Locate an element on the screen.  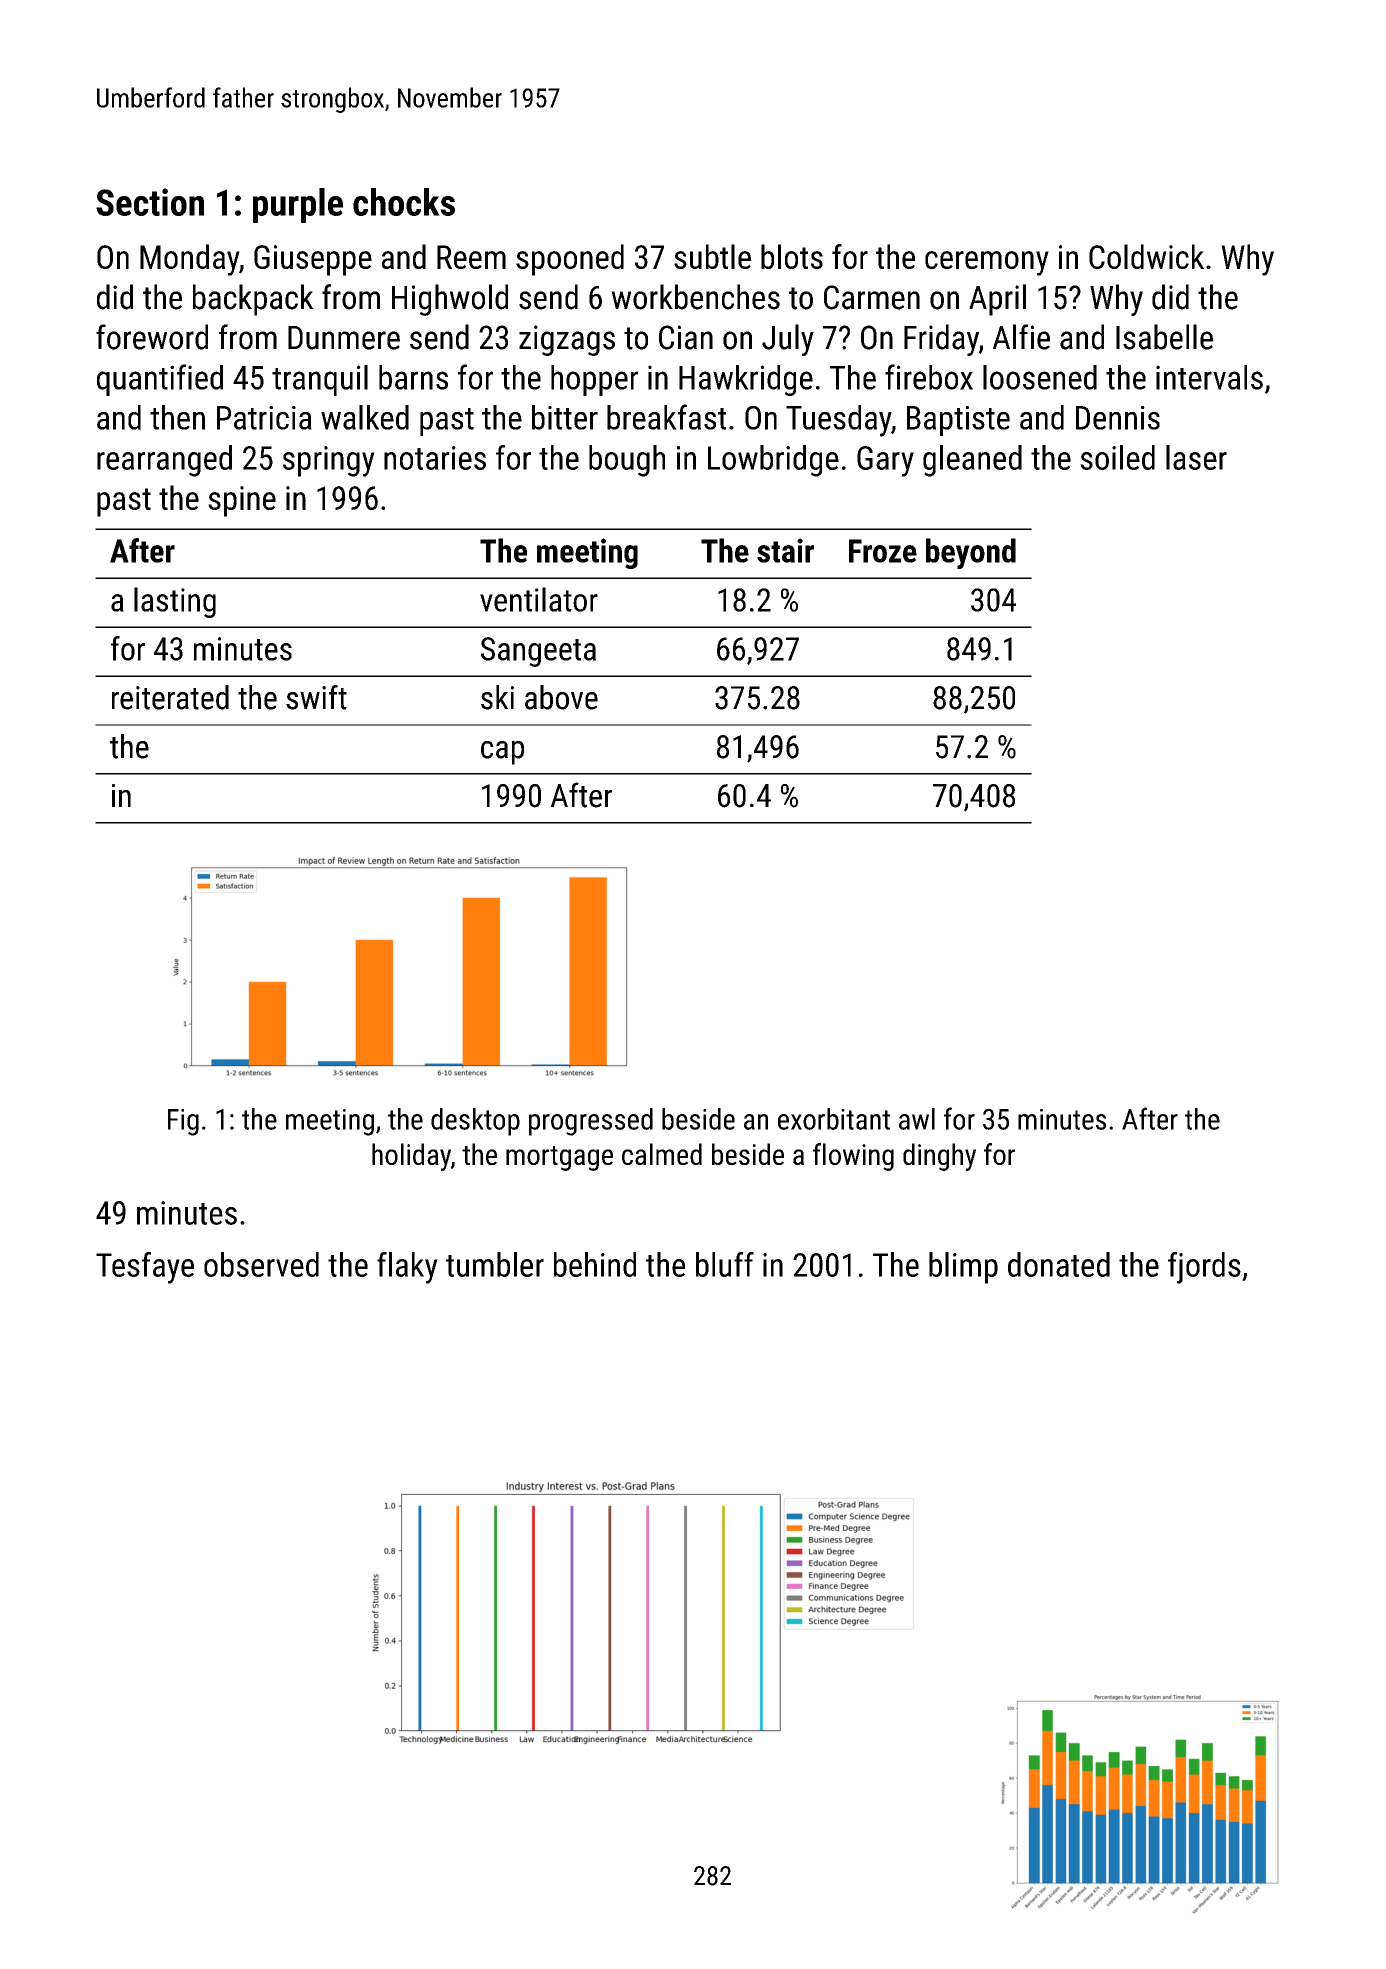
lasting is located at coordinates (175, 602).
